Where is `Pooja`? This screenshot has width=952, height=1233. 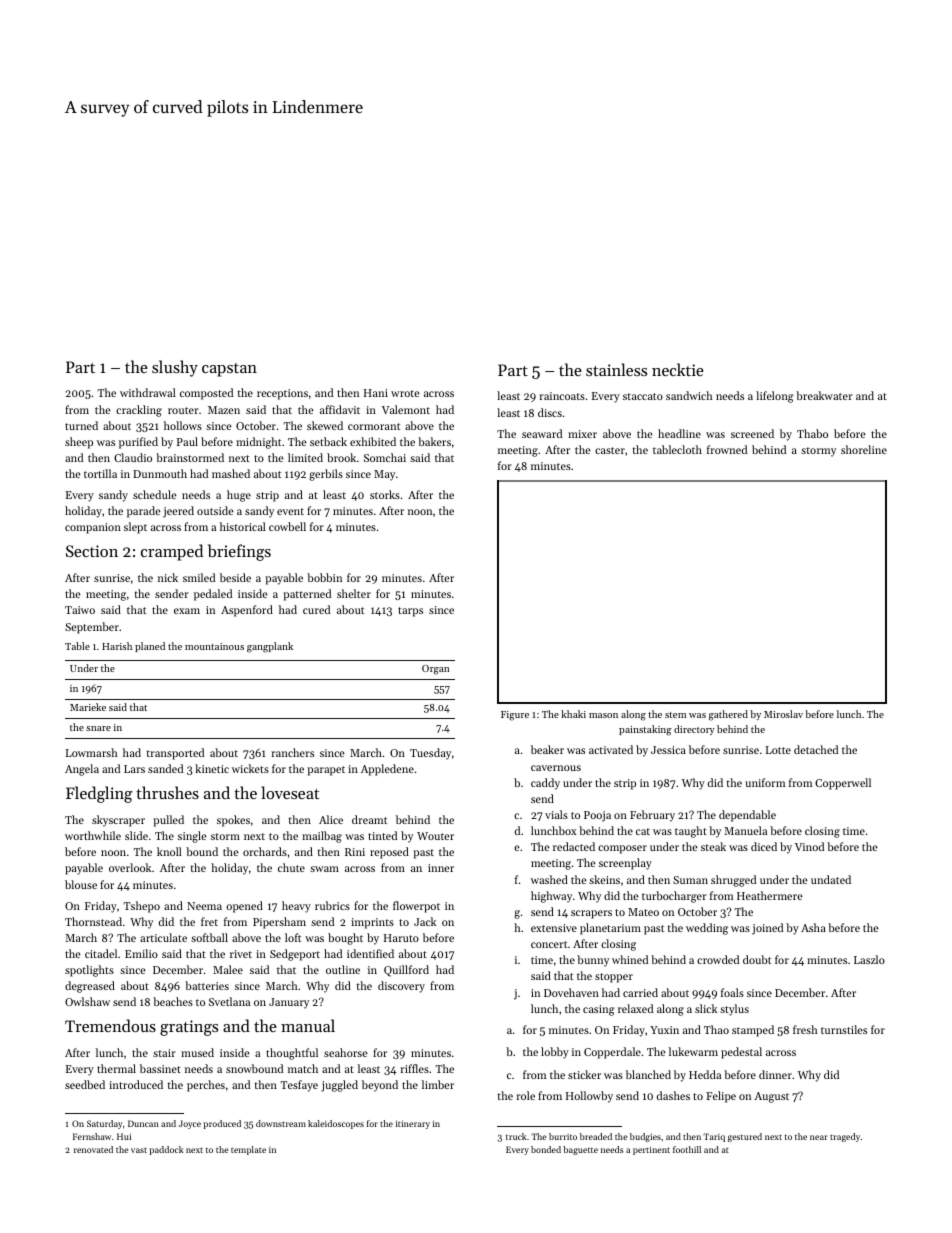
Pooja is located at coordinates (597, 816).
